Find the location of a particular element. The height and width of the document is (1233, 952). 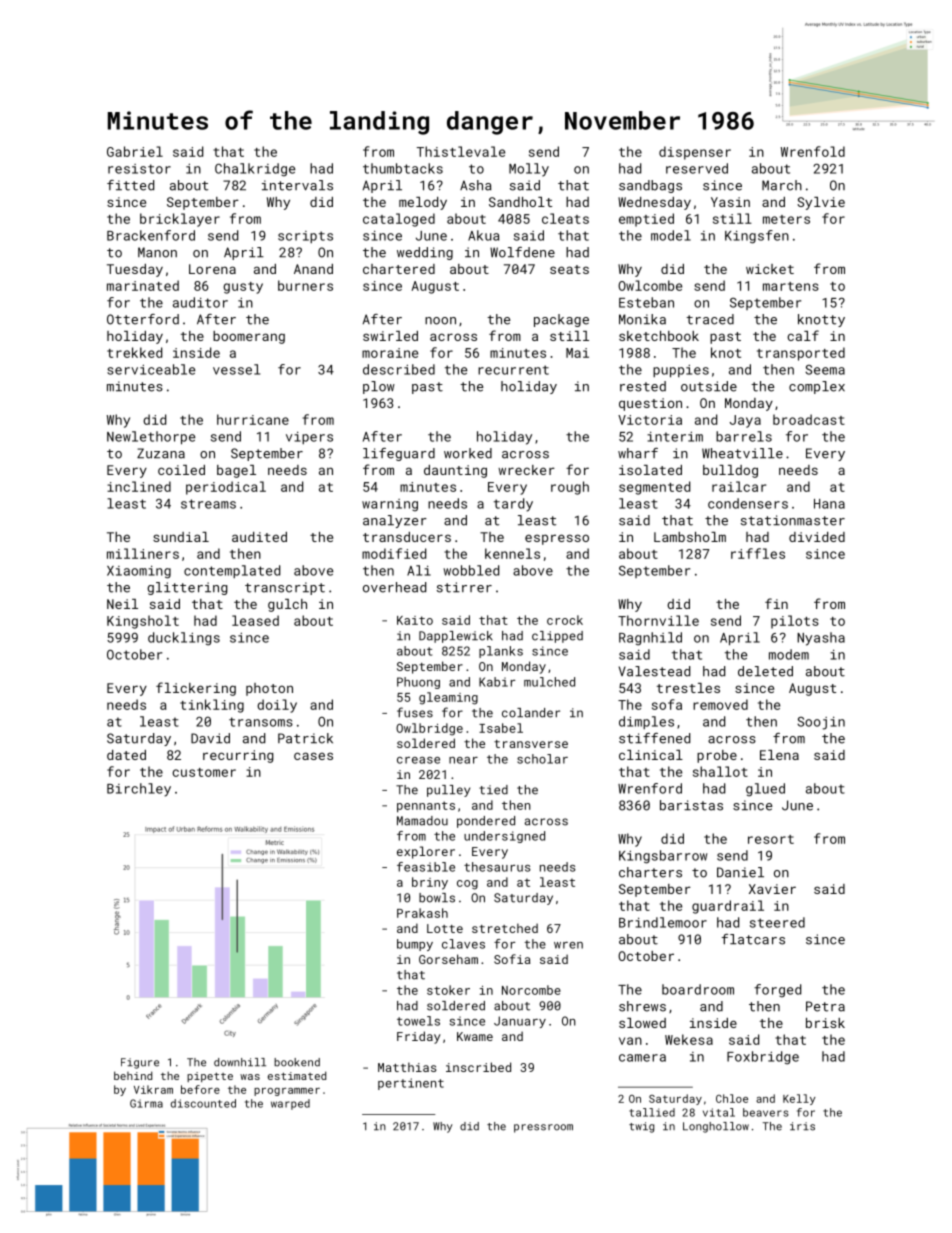

marinated is located at coordinates (143, 285).
